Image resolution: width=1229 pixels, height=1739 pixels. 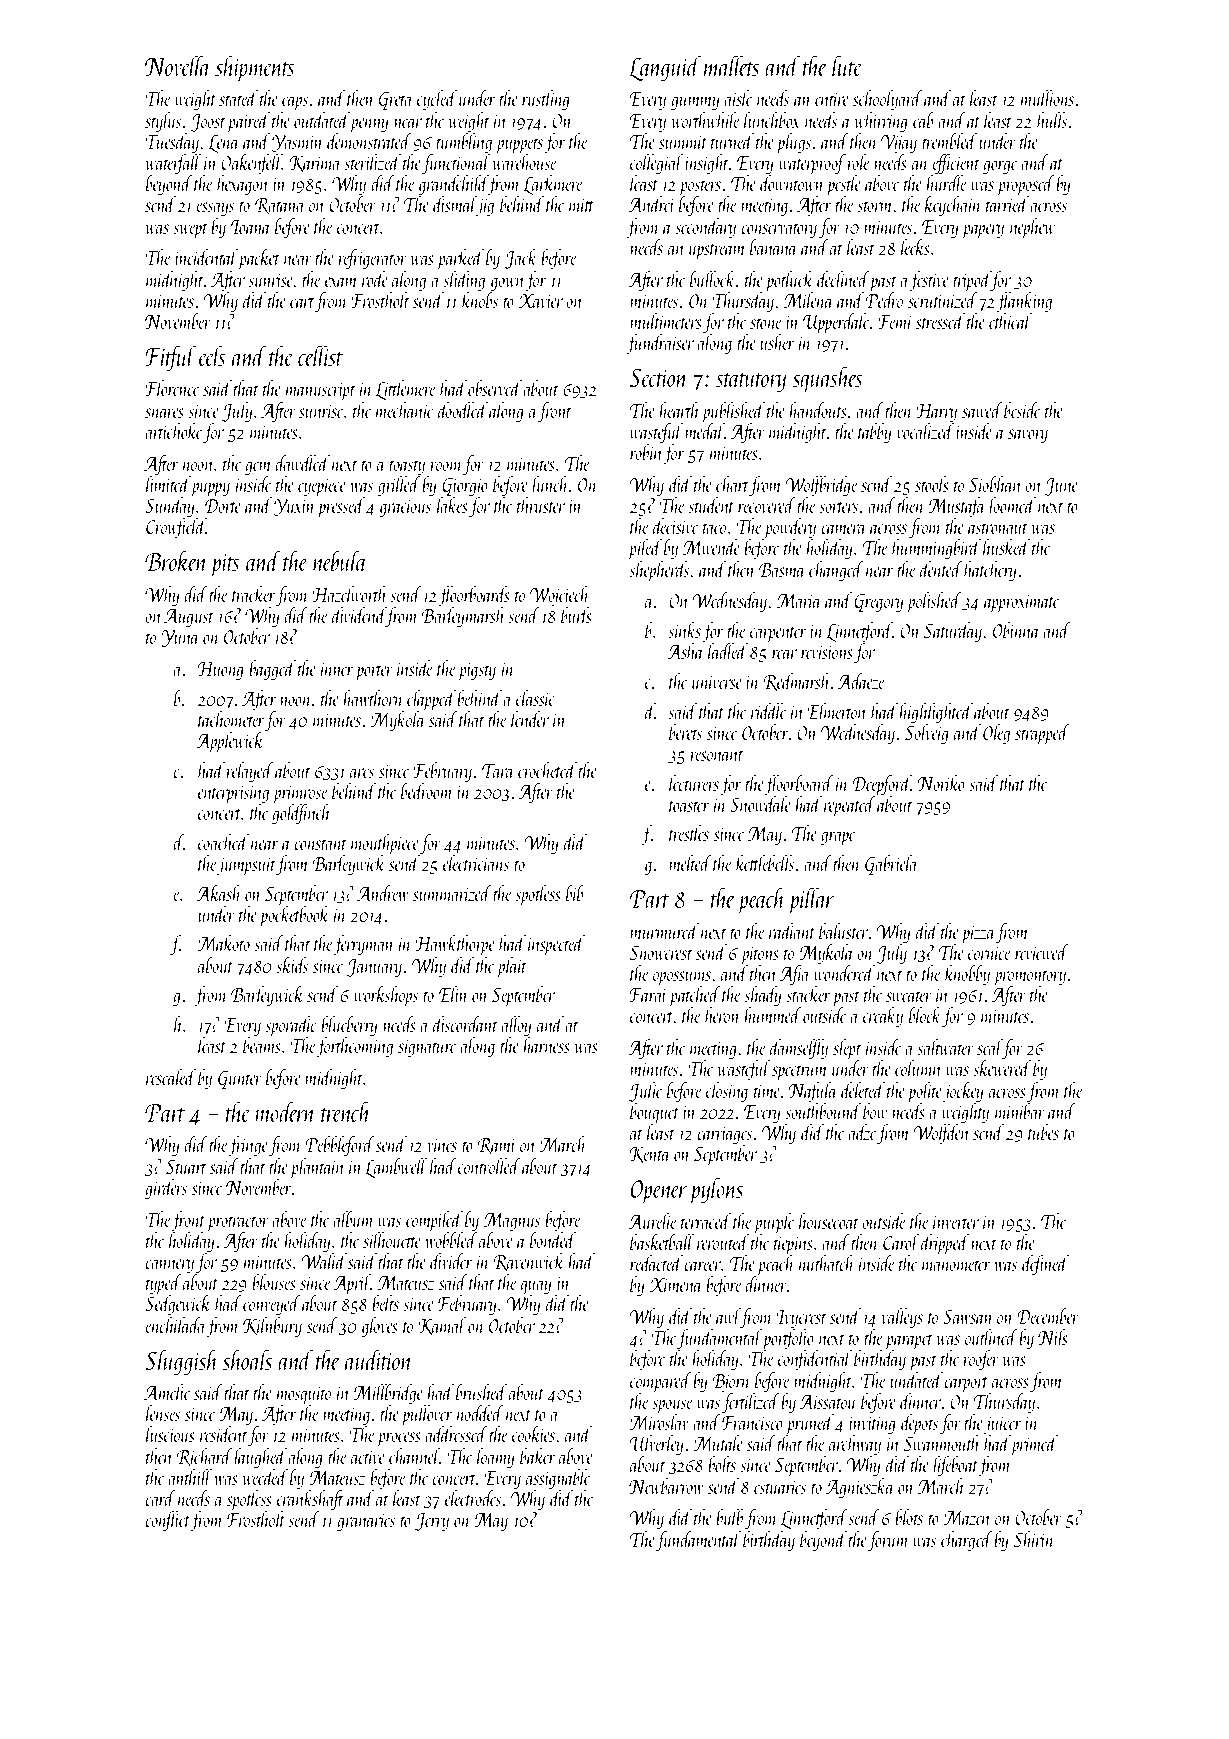 What do you see at coordinates (1042, 952) in the screenshot?
I see `reviewed` at bounding box center [1042, 952].
